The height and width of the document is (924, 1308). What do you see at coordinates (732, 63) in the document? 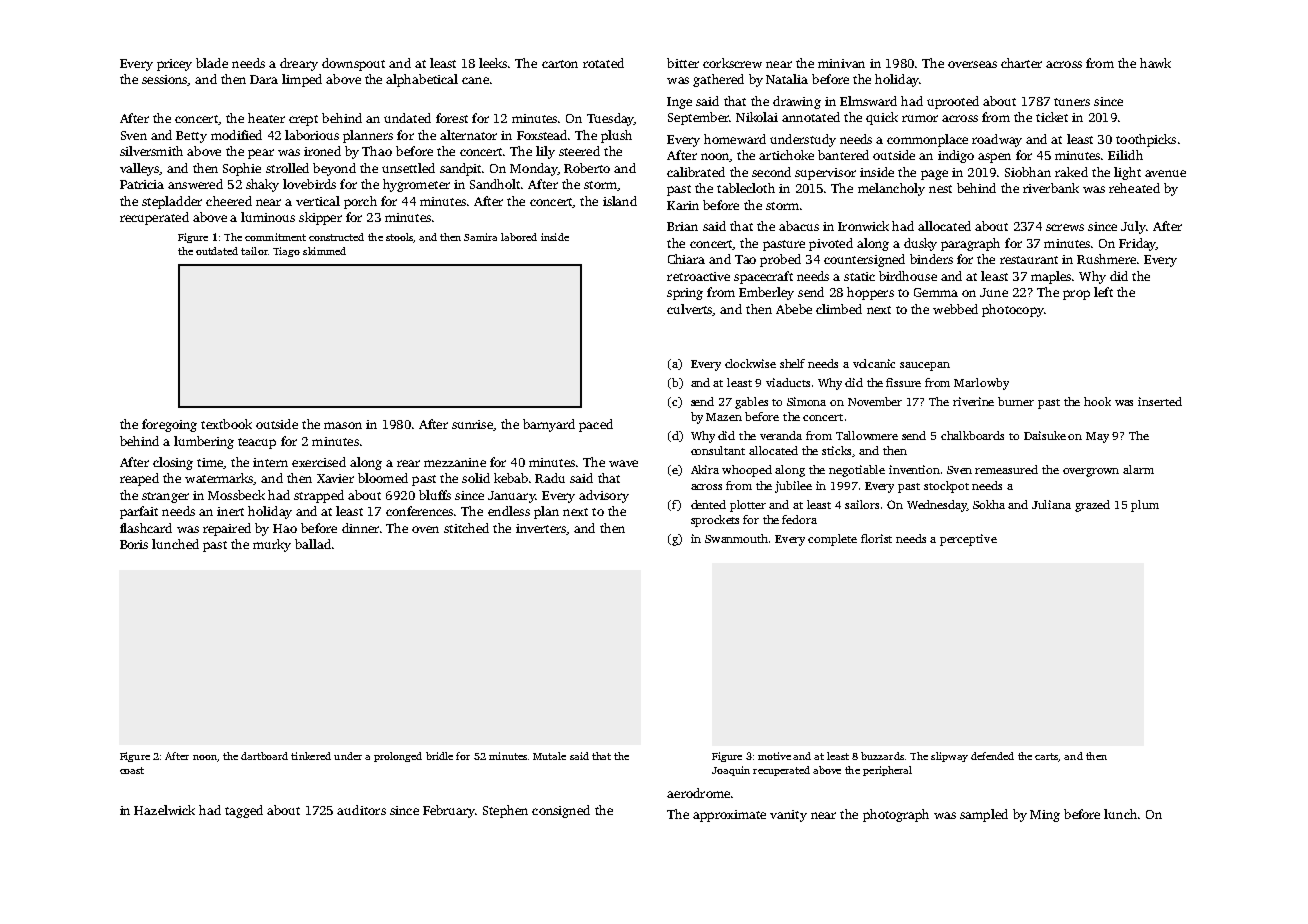
I see `corkscrew` at bounding box center [732, 63].
